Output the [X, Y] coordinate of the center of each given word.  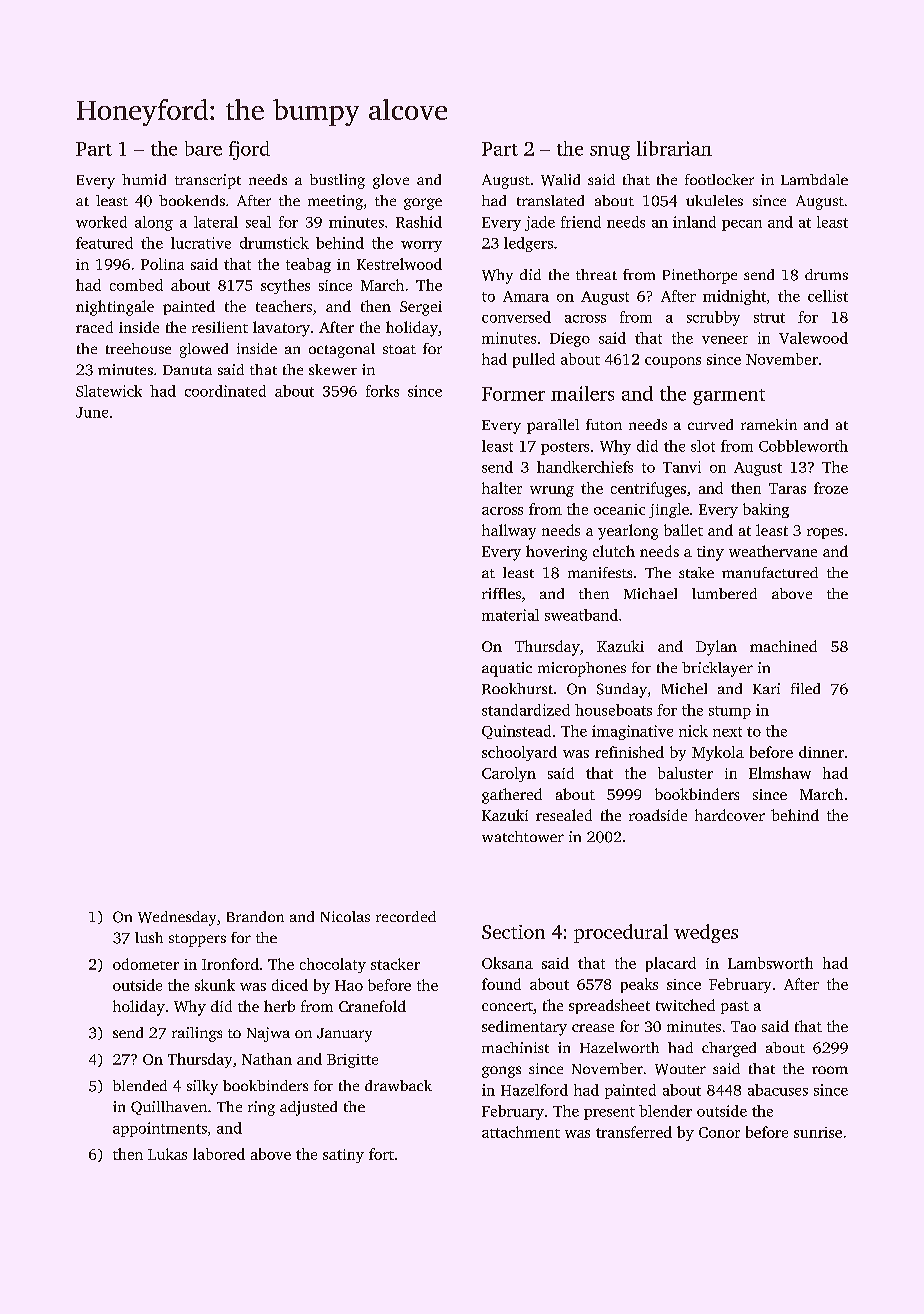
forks [382, 391]
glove [391, 181]
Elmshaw [780, 773]
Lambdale [814, 179]
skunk [215, 985]
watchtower [523, 836]
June [92, 412]
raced [94, 327]
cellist [828, 296]
